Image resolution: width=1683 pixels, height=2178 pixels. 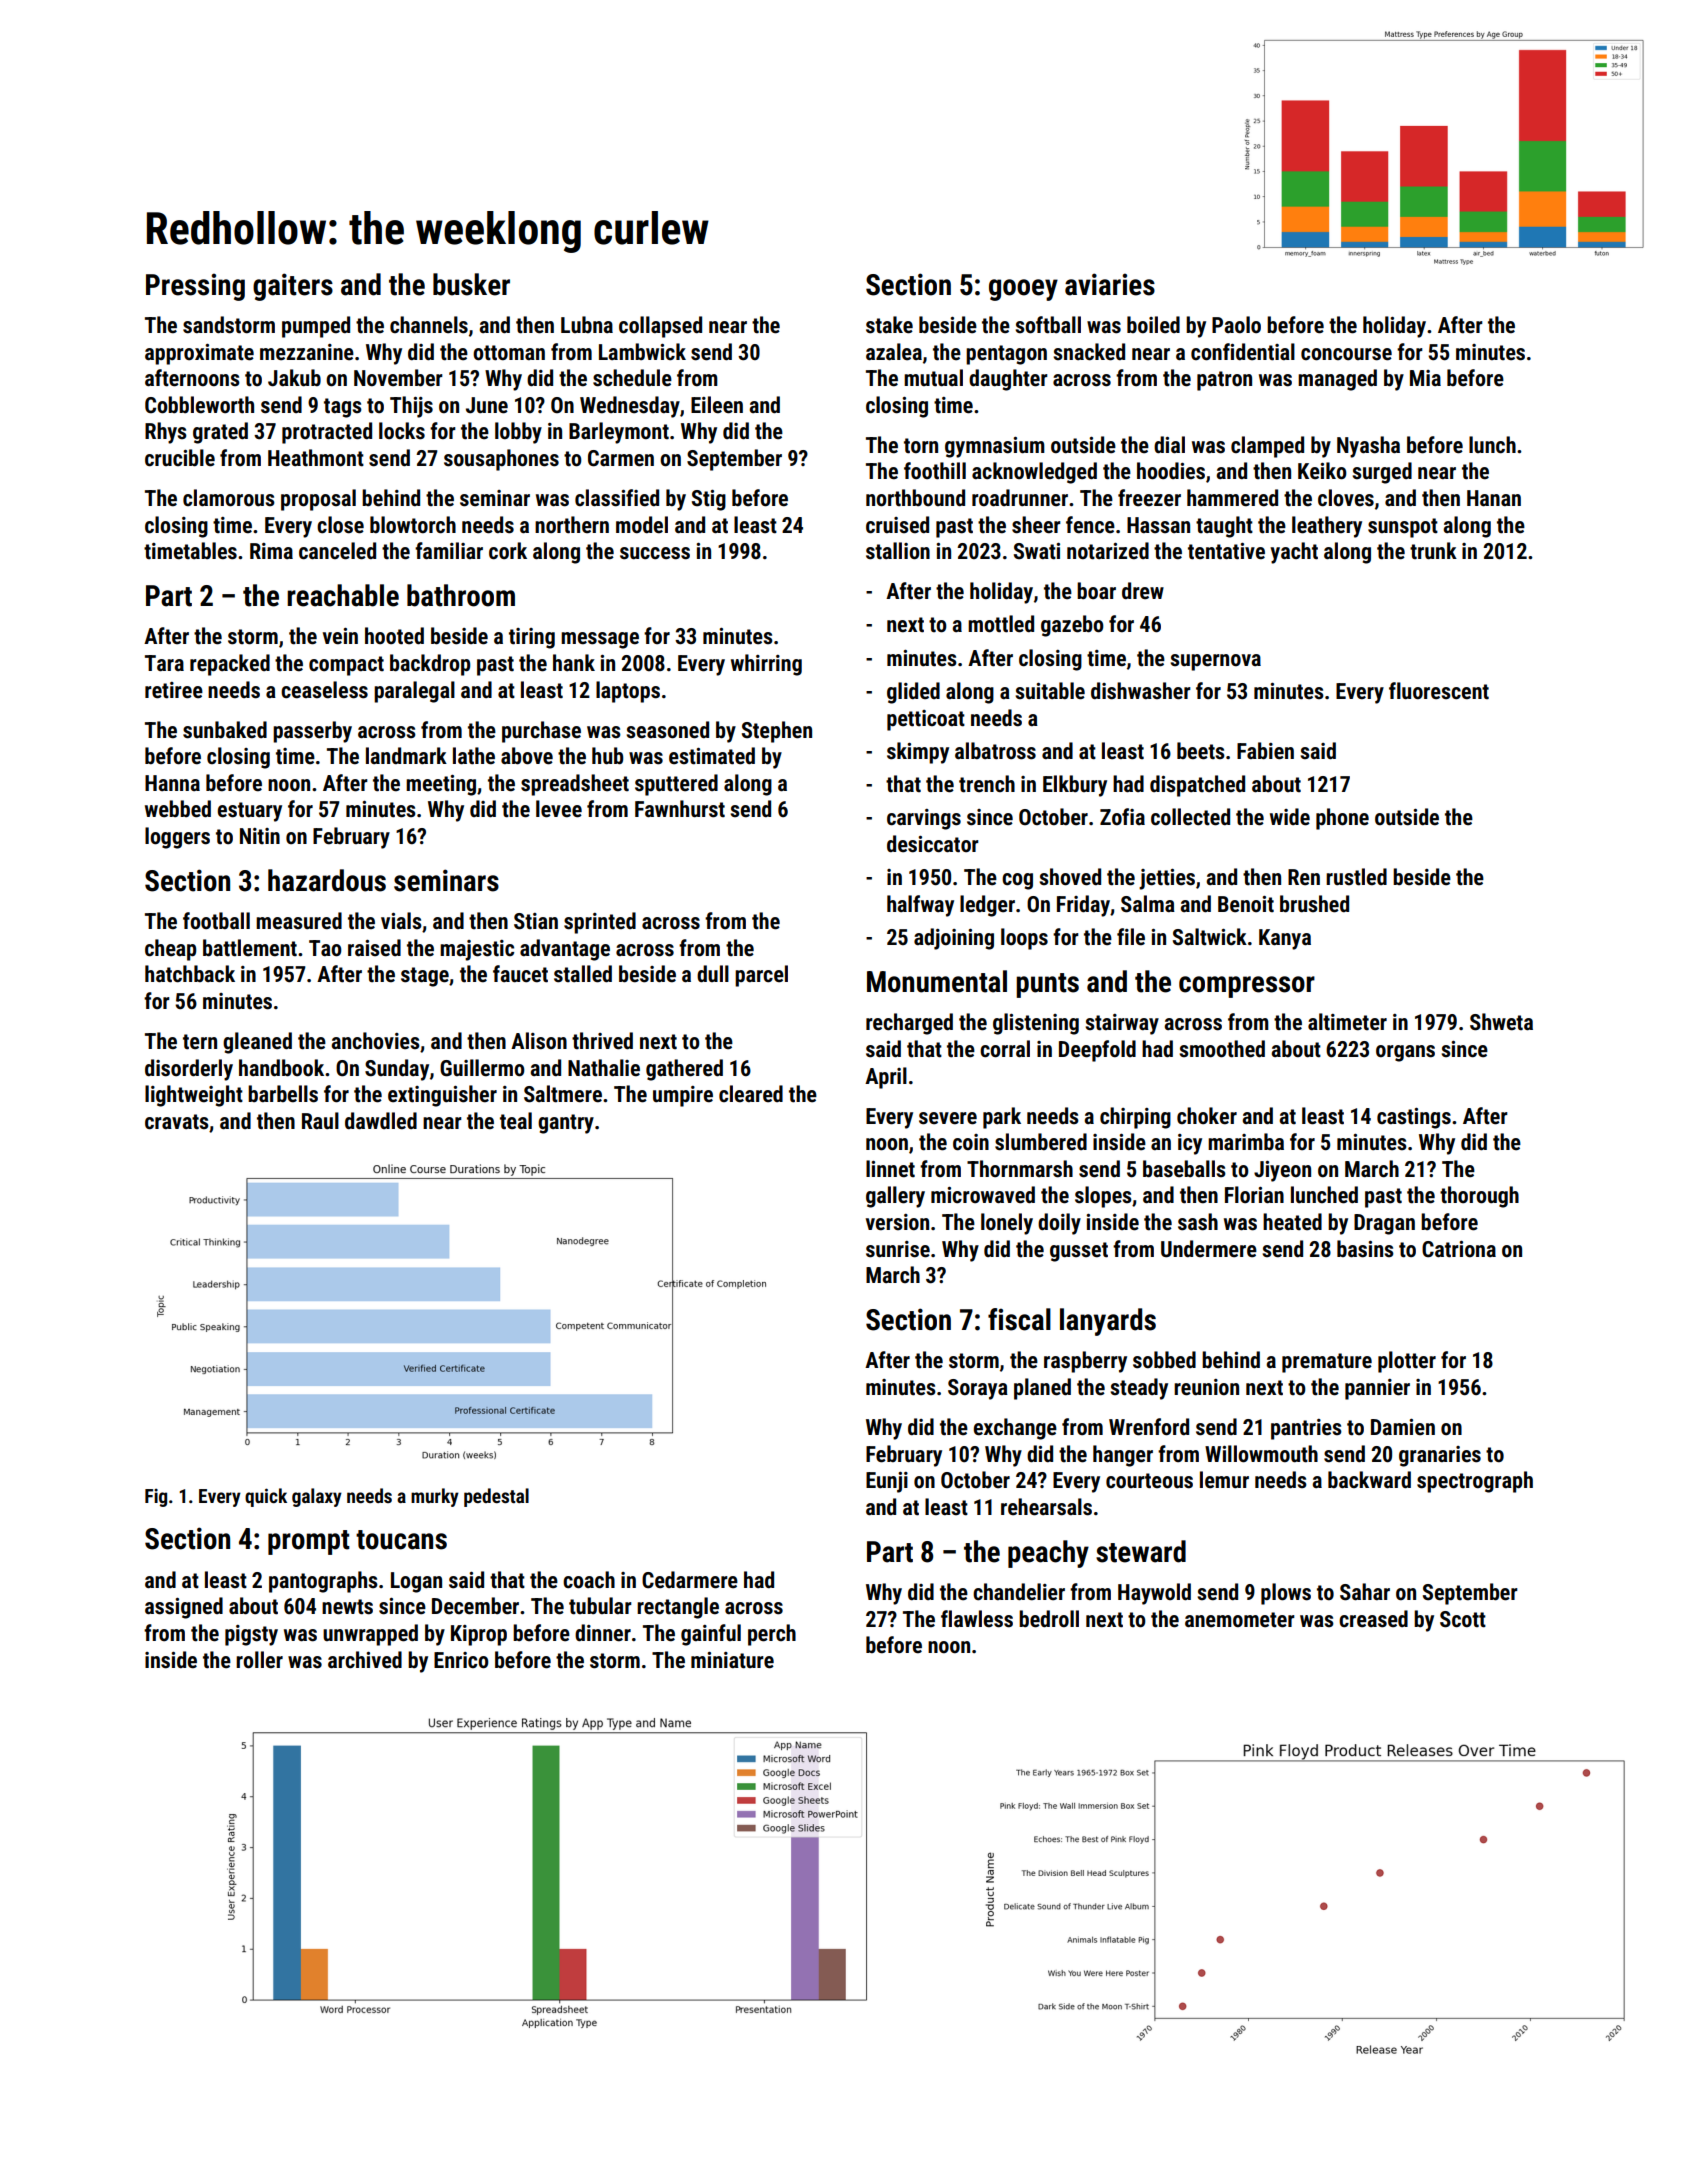 I want to click on busker, so click(x=471, y=284).
